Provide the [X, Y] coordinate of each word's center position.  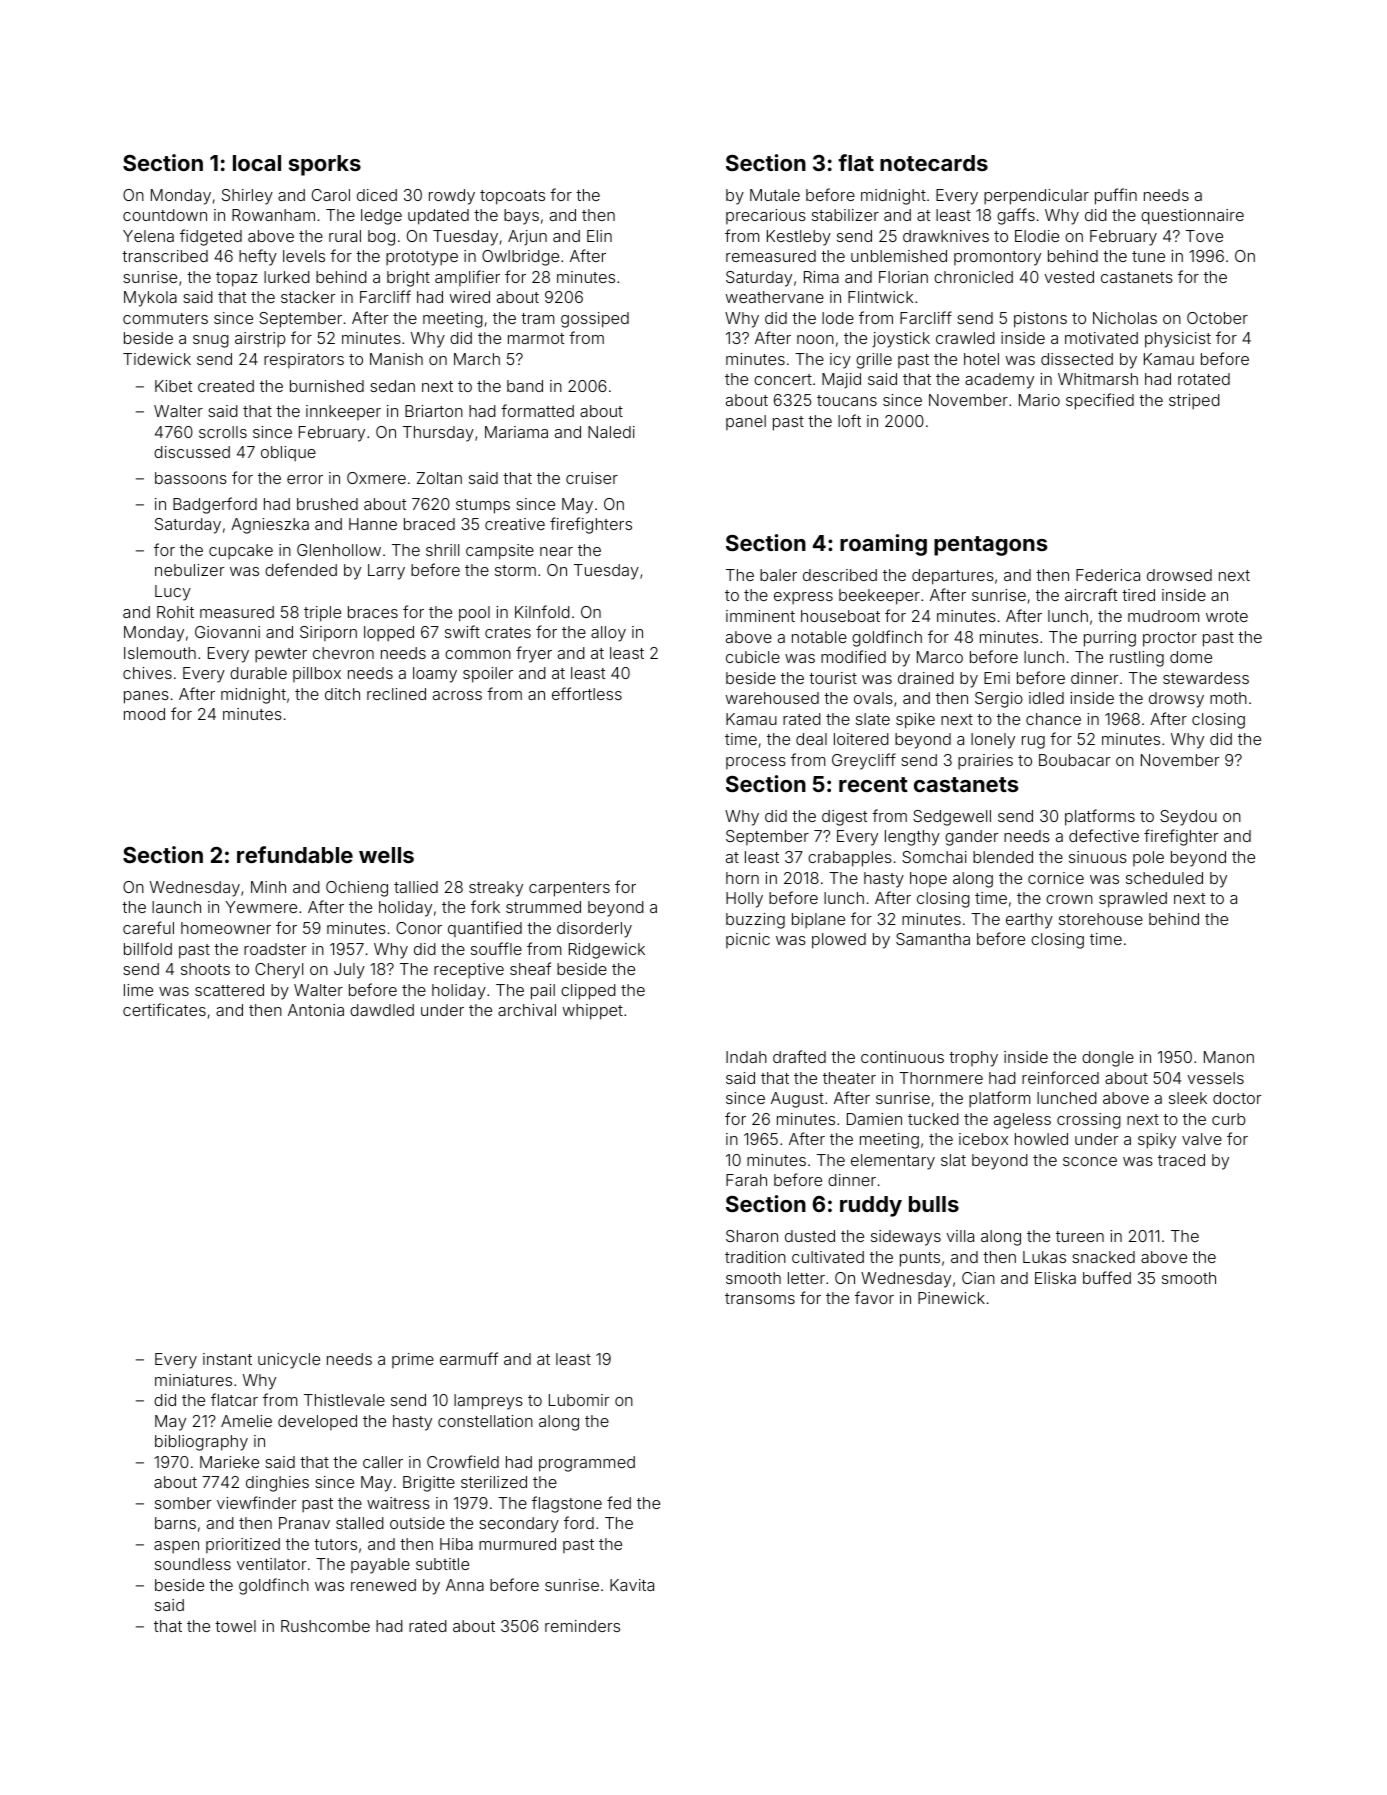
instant [227, 1359]
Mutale [775, 195]
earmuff [469, 1358]
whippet [593, 1012]
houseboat [840, 616]
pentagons [990, 546]
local [257, 163]
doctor [1237, 1098]
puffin [1116, 196]
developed [317, 1422]
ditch [342, 694]
